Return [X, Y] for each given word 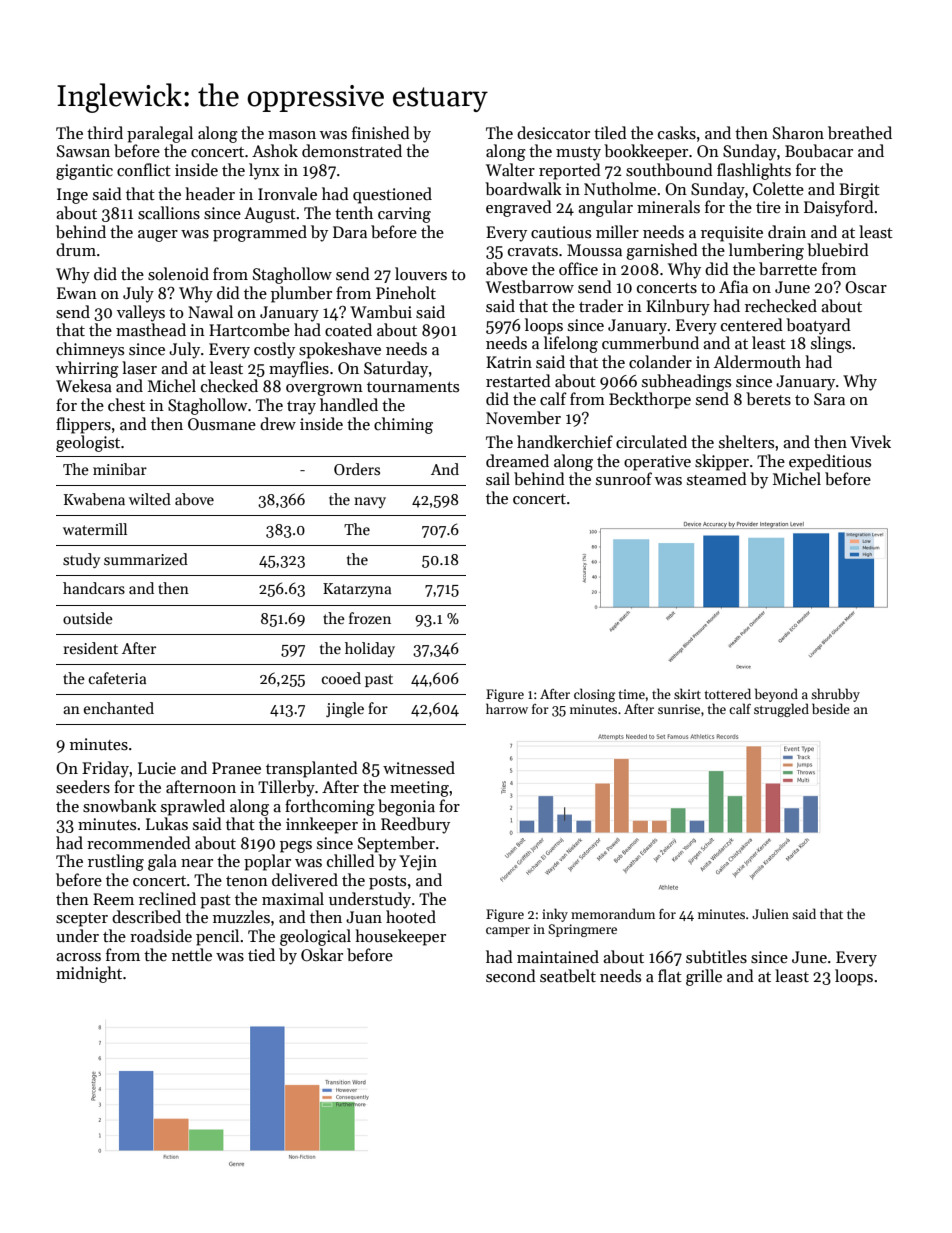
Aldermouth [757, 361]
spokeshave [340, 350]
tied [261, 954]
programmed [260, 233]
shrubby [835, 695]
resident [91, 648]
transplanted [312, 769]
